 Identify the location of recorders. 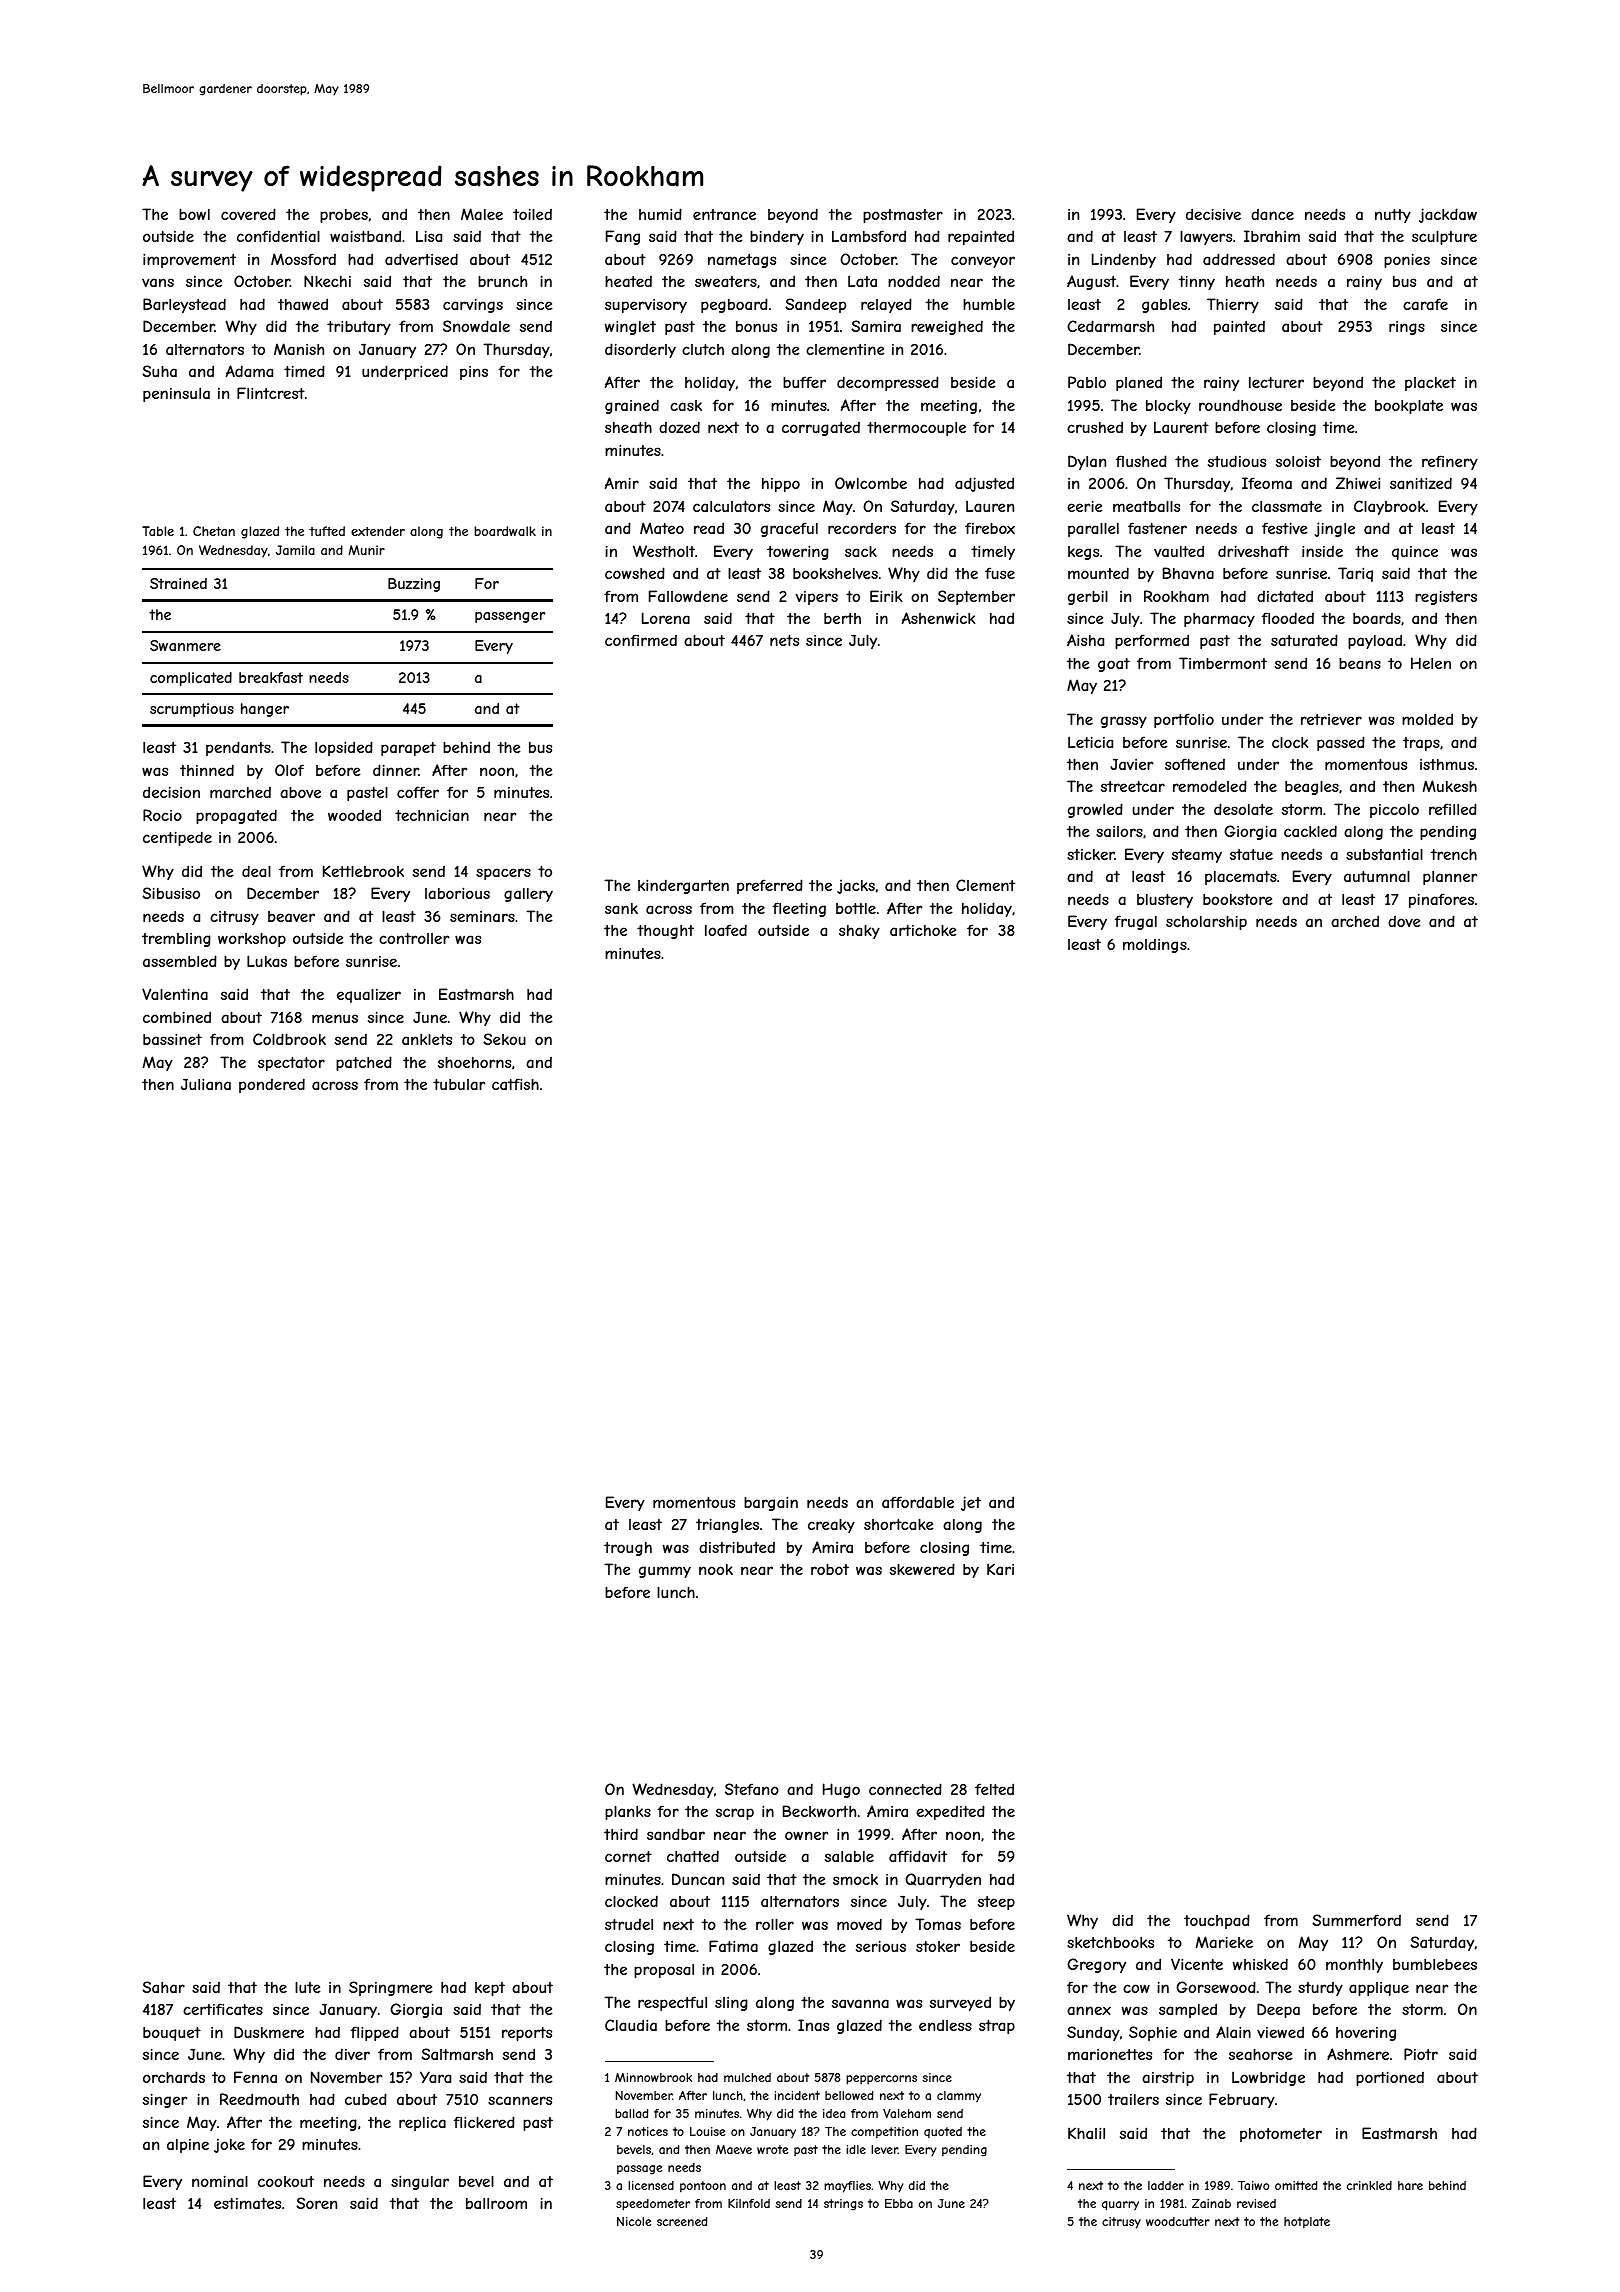
(862, 528).
